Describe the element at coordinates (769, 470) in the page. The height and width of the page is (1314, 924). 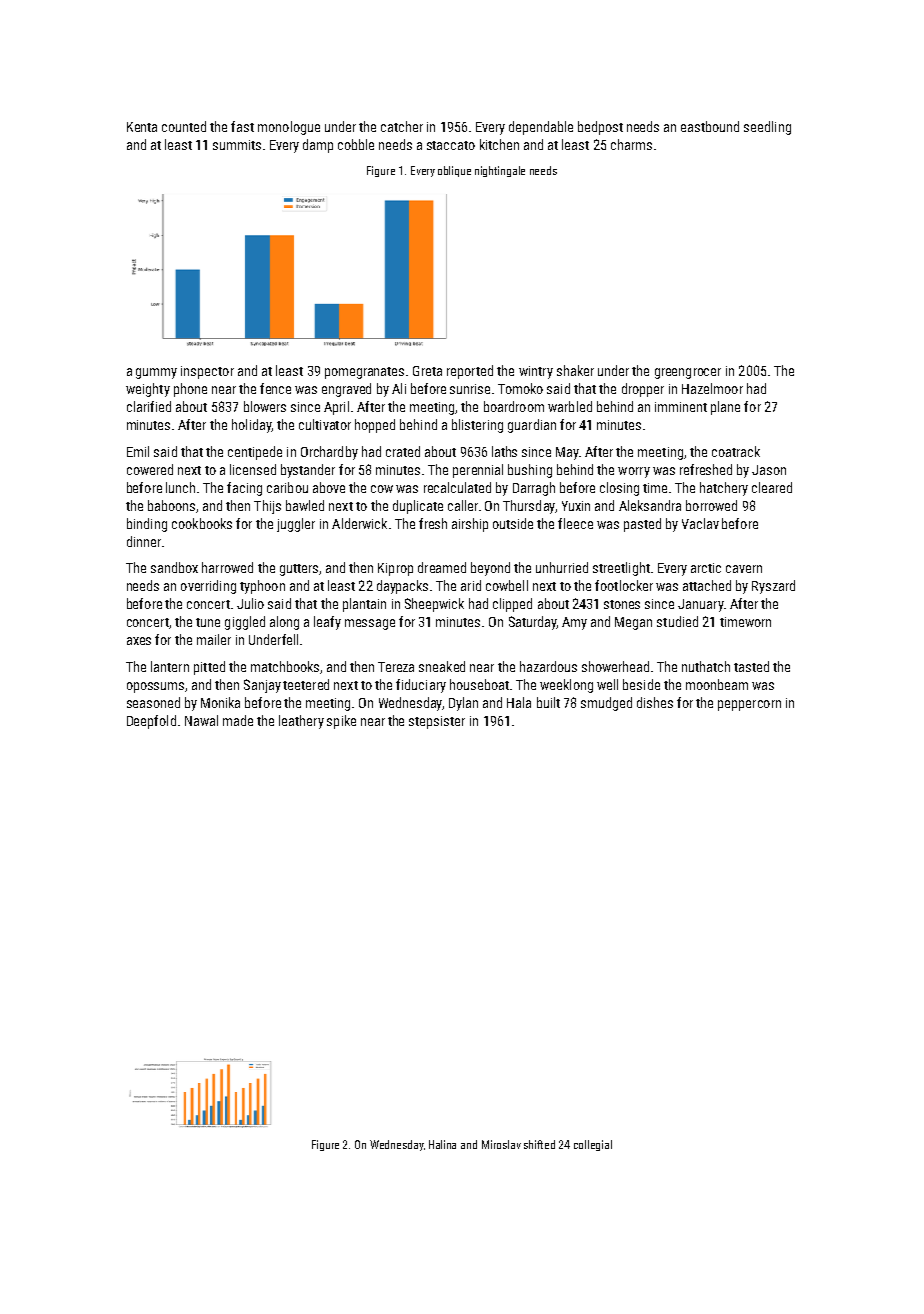
I see `Jason` at that location.
